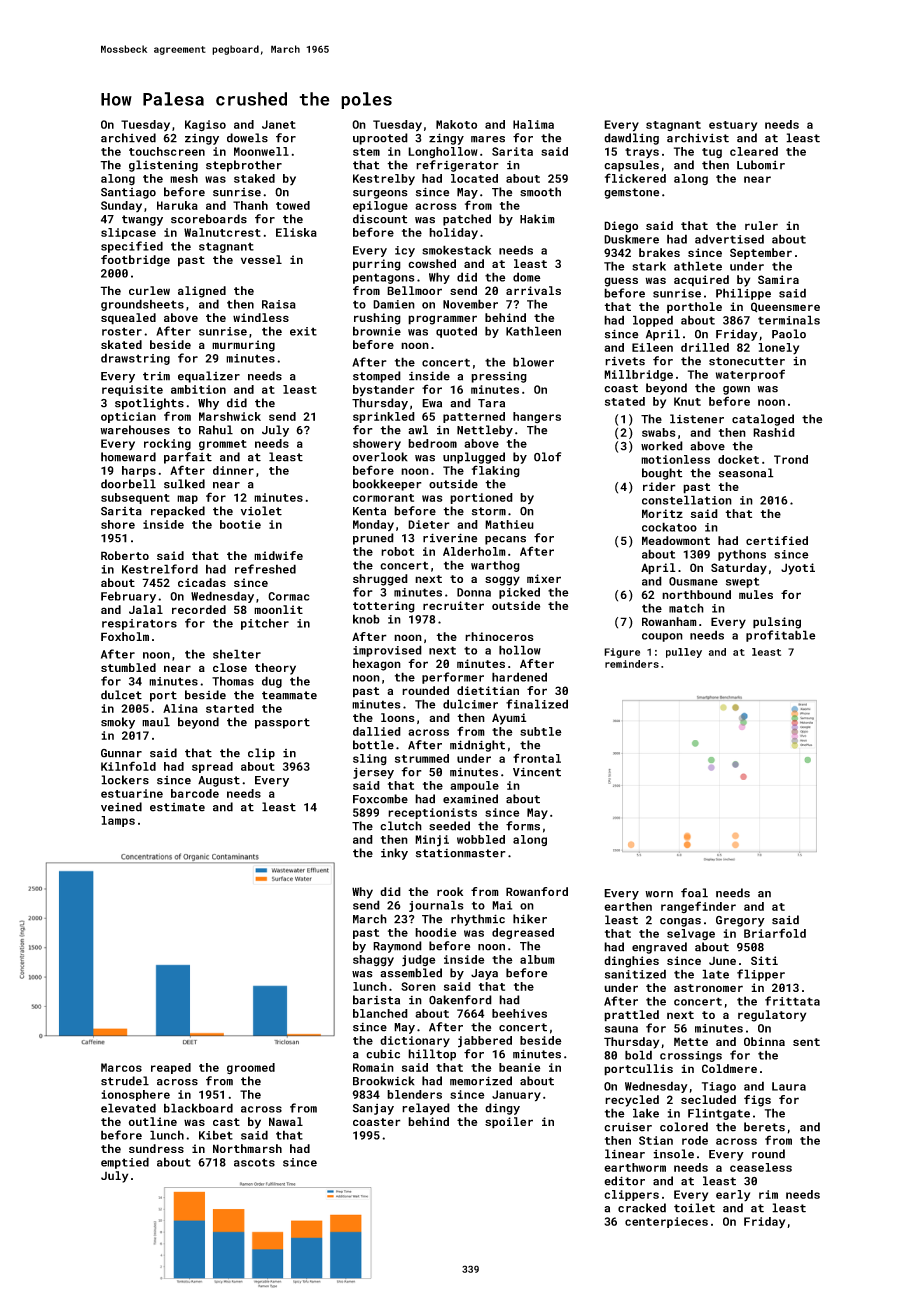  I want to click on ruler, so click(761, 225).
